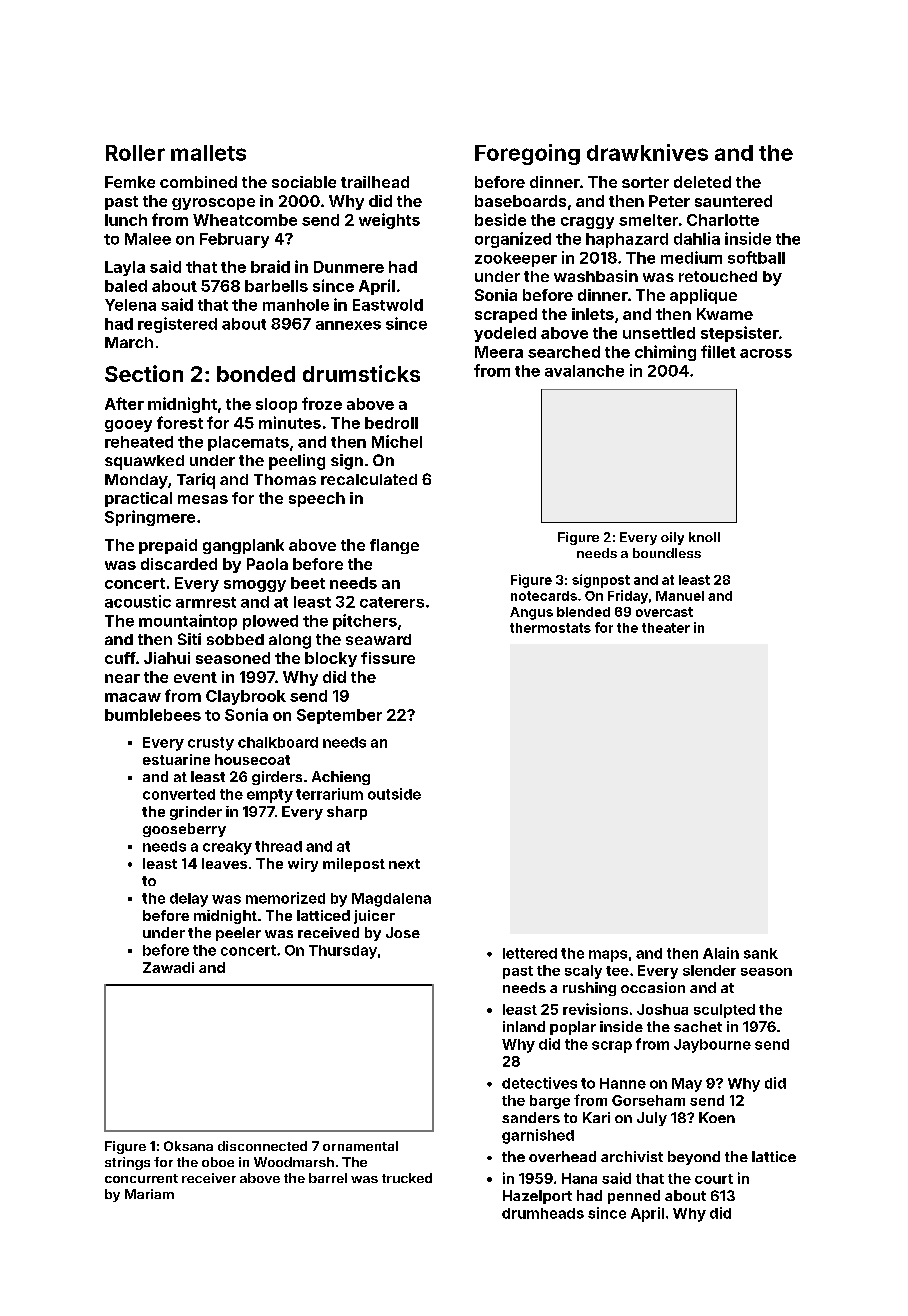 This image has width=908, height=1316. What do you see at coordinates (391, 900) in the image?
I see `Magdalena` at bounding box center [391, 900].
